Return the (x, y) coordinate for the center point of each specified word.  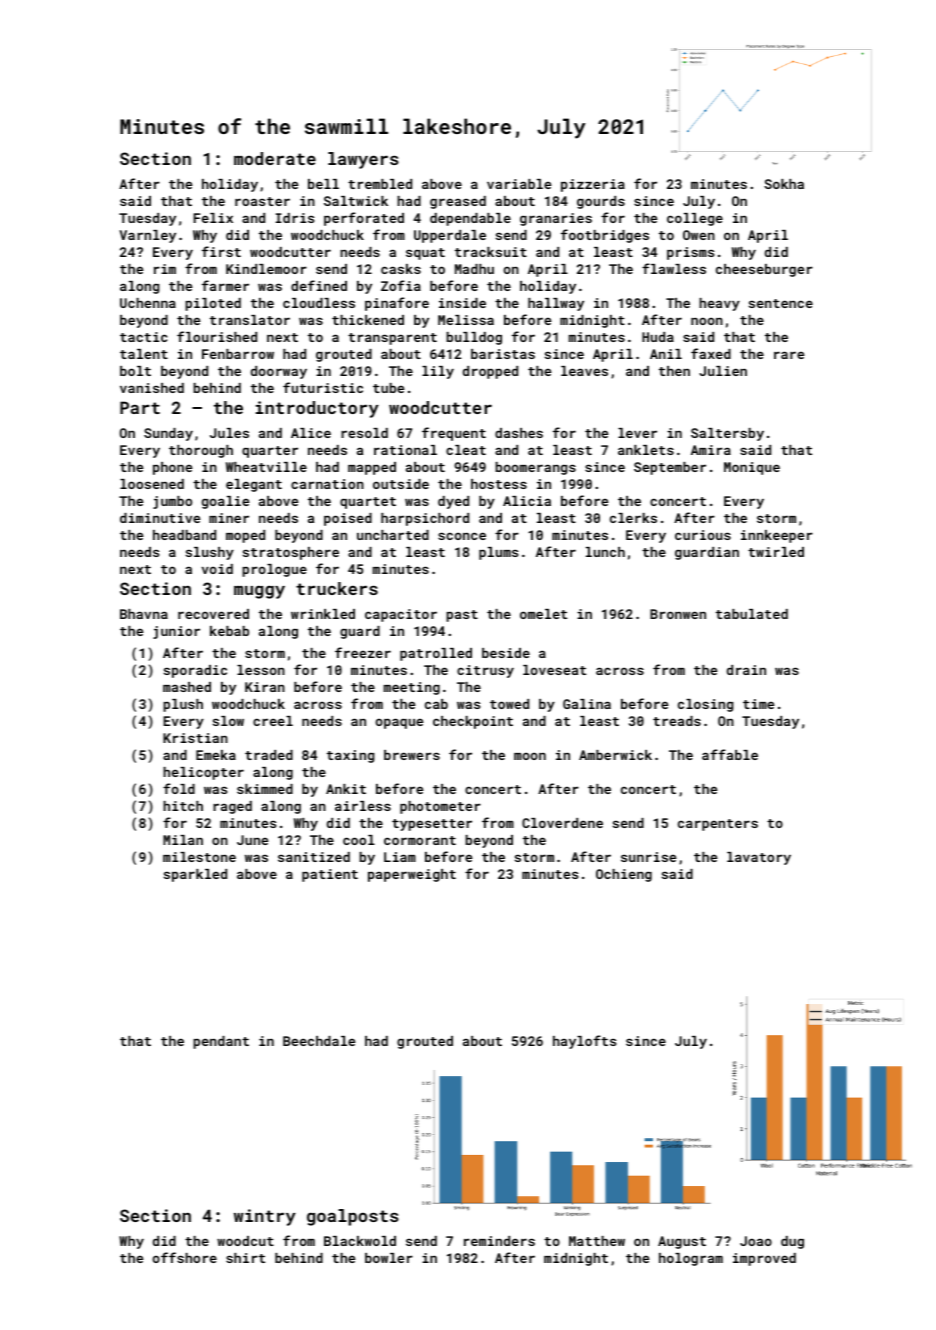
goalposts (353, 1217)
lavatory (759, 858)
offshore (184, 1257)
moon (530, 756)
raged (232, 807)
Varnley (147, 236)
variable (519, 184)
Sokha (784, 184)
